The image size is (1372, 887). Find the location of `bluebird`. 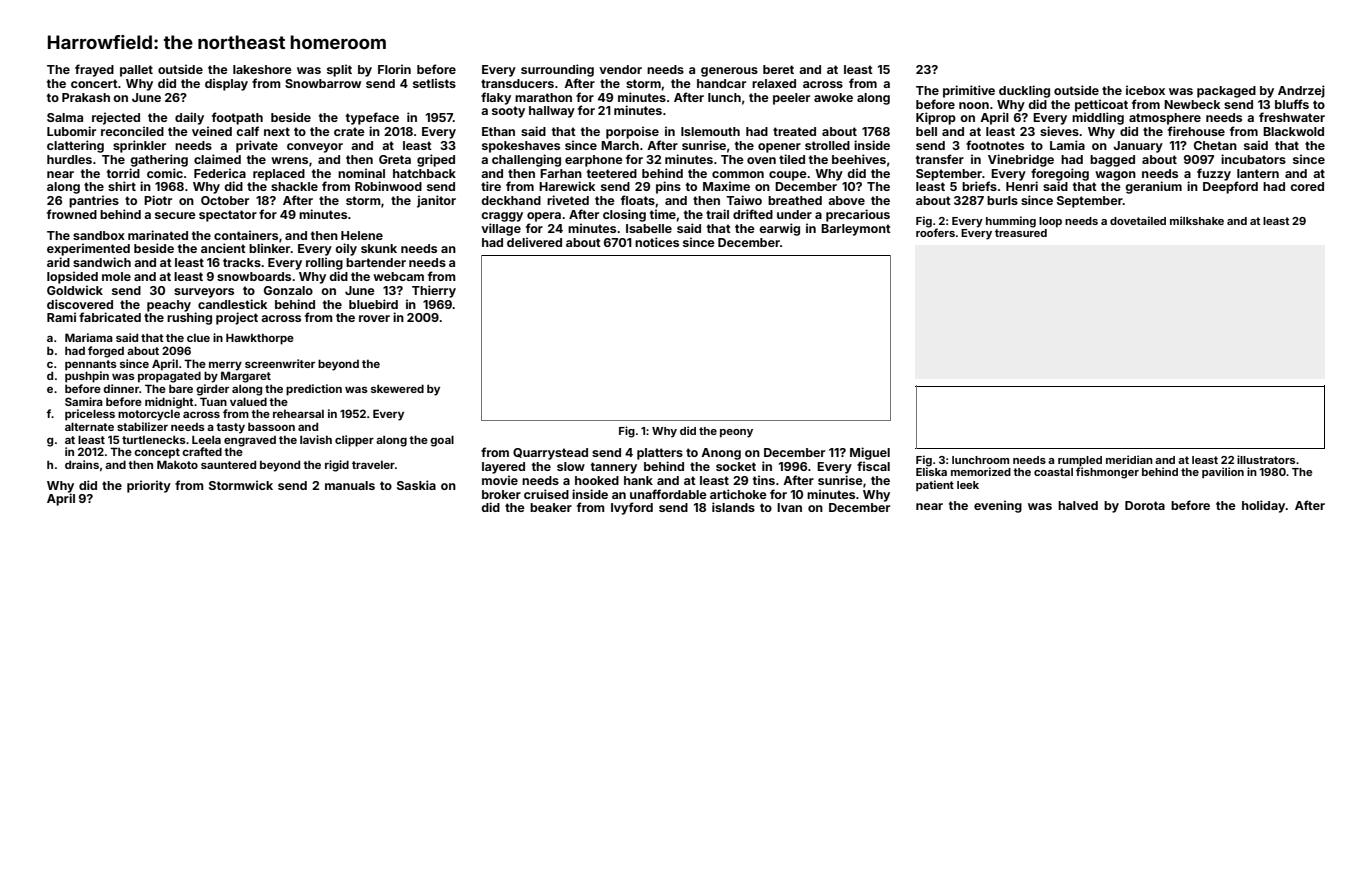

bluebird is located at coordinates (373, 304).
